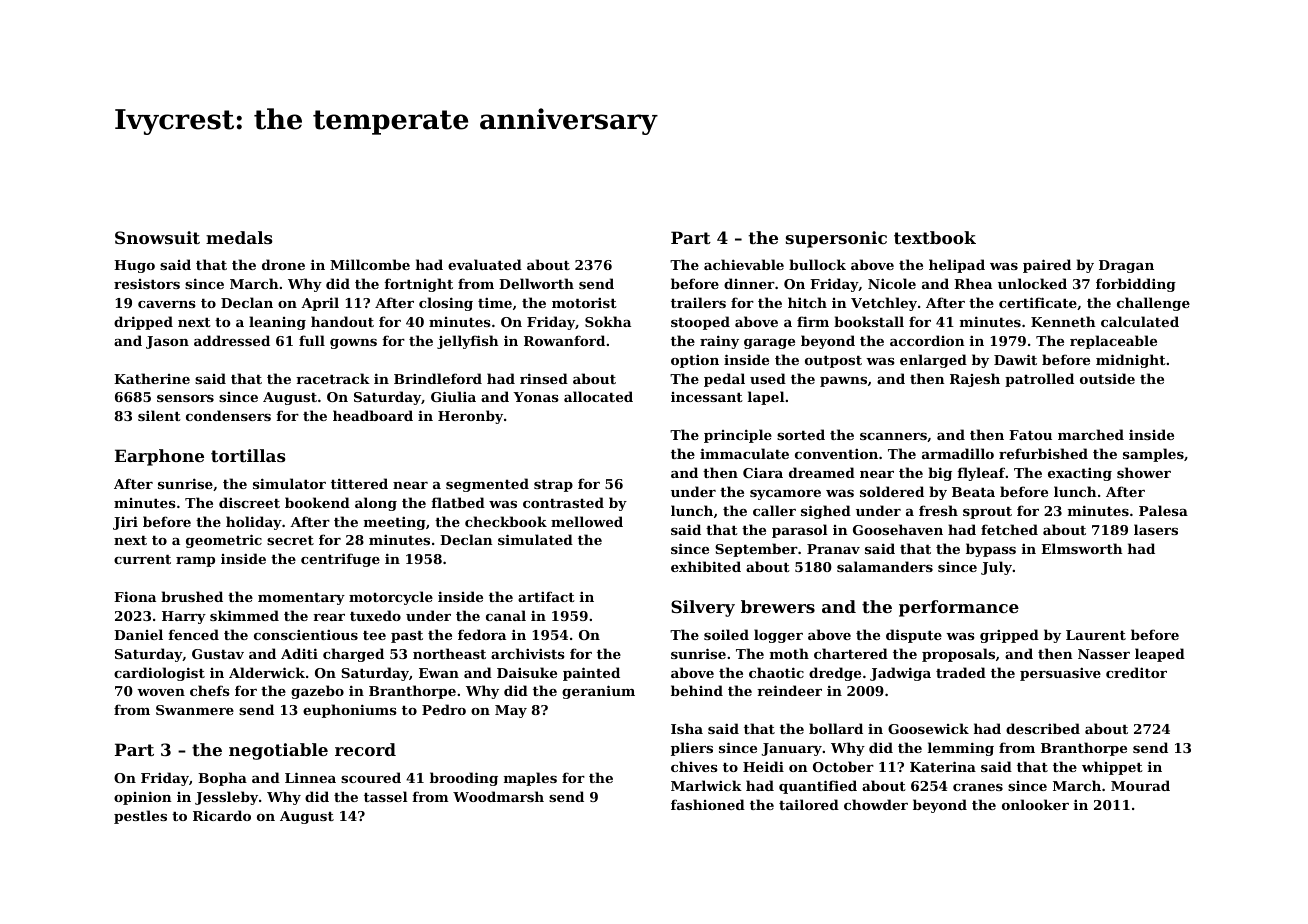 This image has height=924, width=1308. What do you see at coordinates (375, 615) in the image?
I see `tuxedo` at bounding box center [375, 615].
